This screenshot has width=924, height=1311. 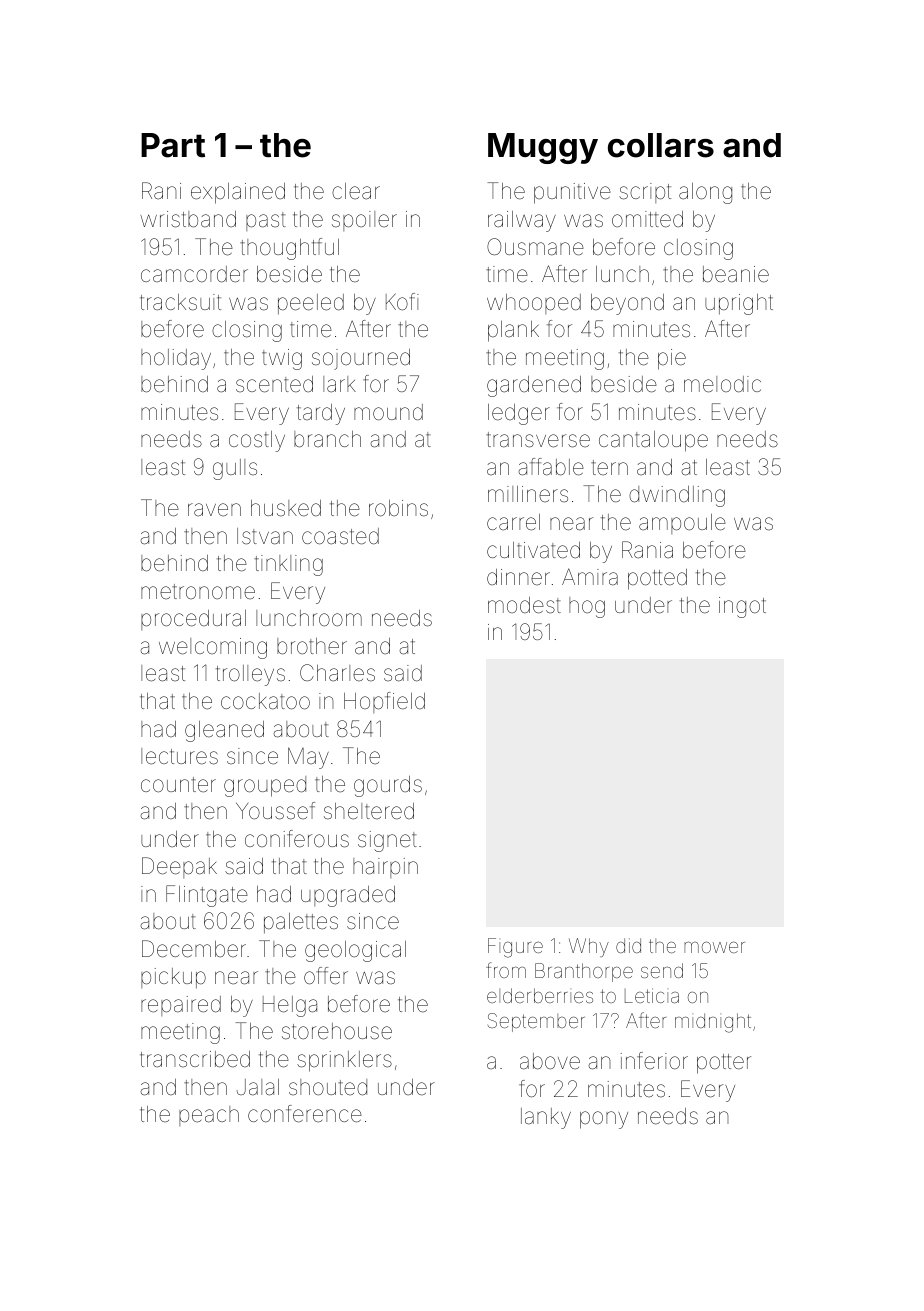 What do you see at coordinates (290, 1006) in the screenshot?
I see `Helga` at bounding box center [290, 1006].
